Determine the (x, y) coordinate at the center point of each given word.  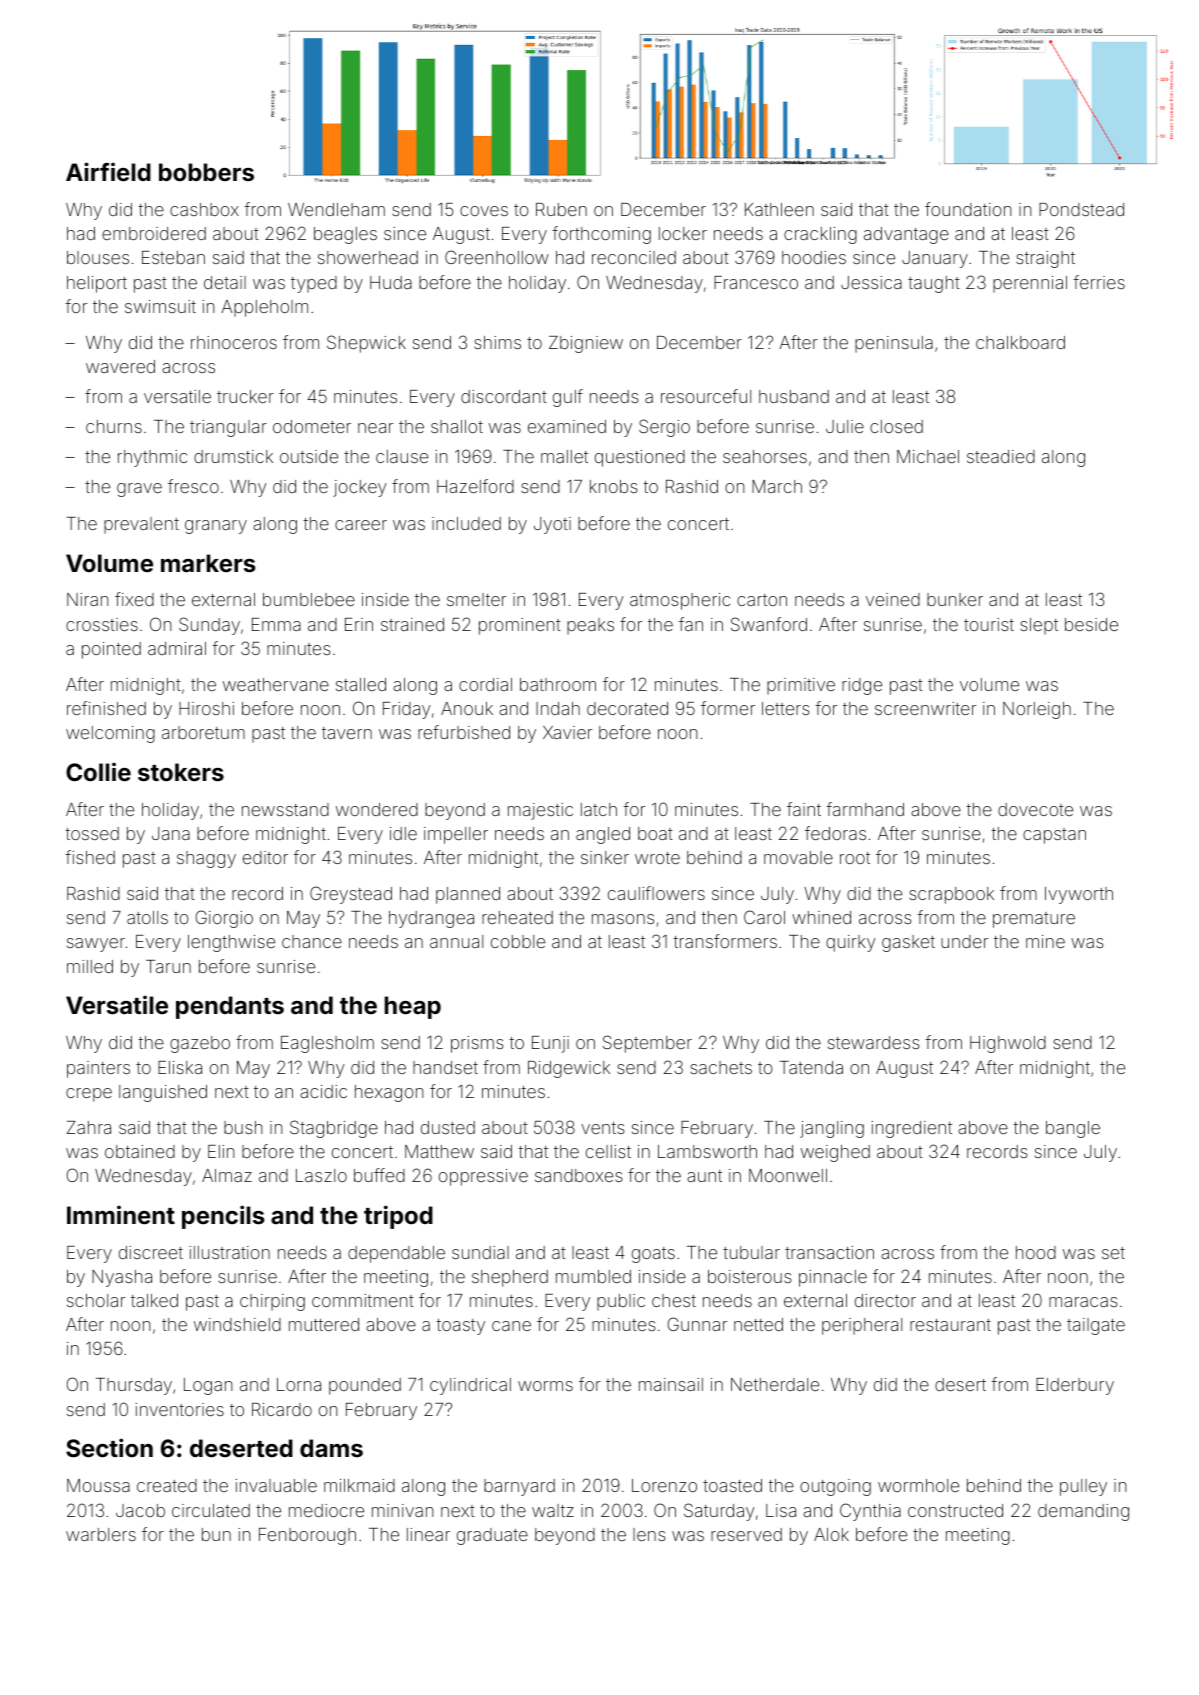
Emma (276, 624)
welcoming (110, 734)
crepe (89, 1095)
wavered (120, 366)
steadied (1001, 456)
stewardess (874, 1042)
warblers (101, 1534)
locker (683, 233)
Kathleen (779, 209)
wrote (657, 858)
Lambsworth (707, 1151)
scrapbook (951, 895)
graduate (492, 1536)
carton (762, 600)
